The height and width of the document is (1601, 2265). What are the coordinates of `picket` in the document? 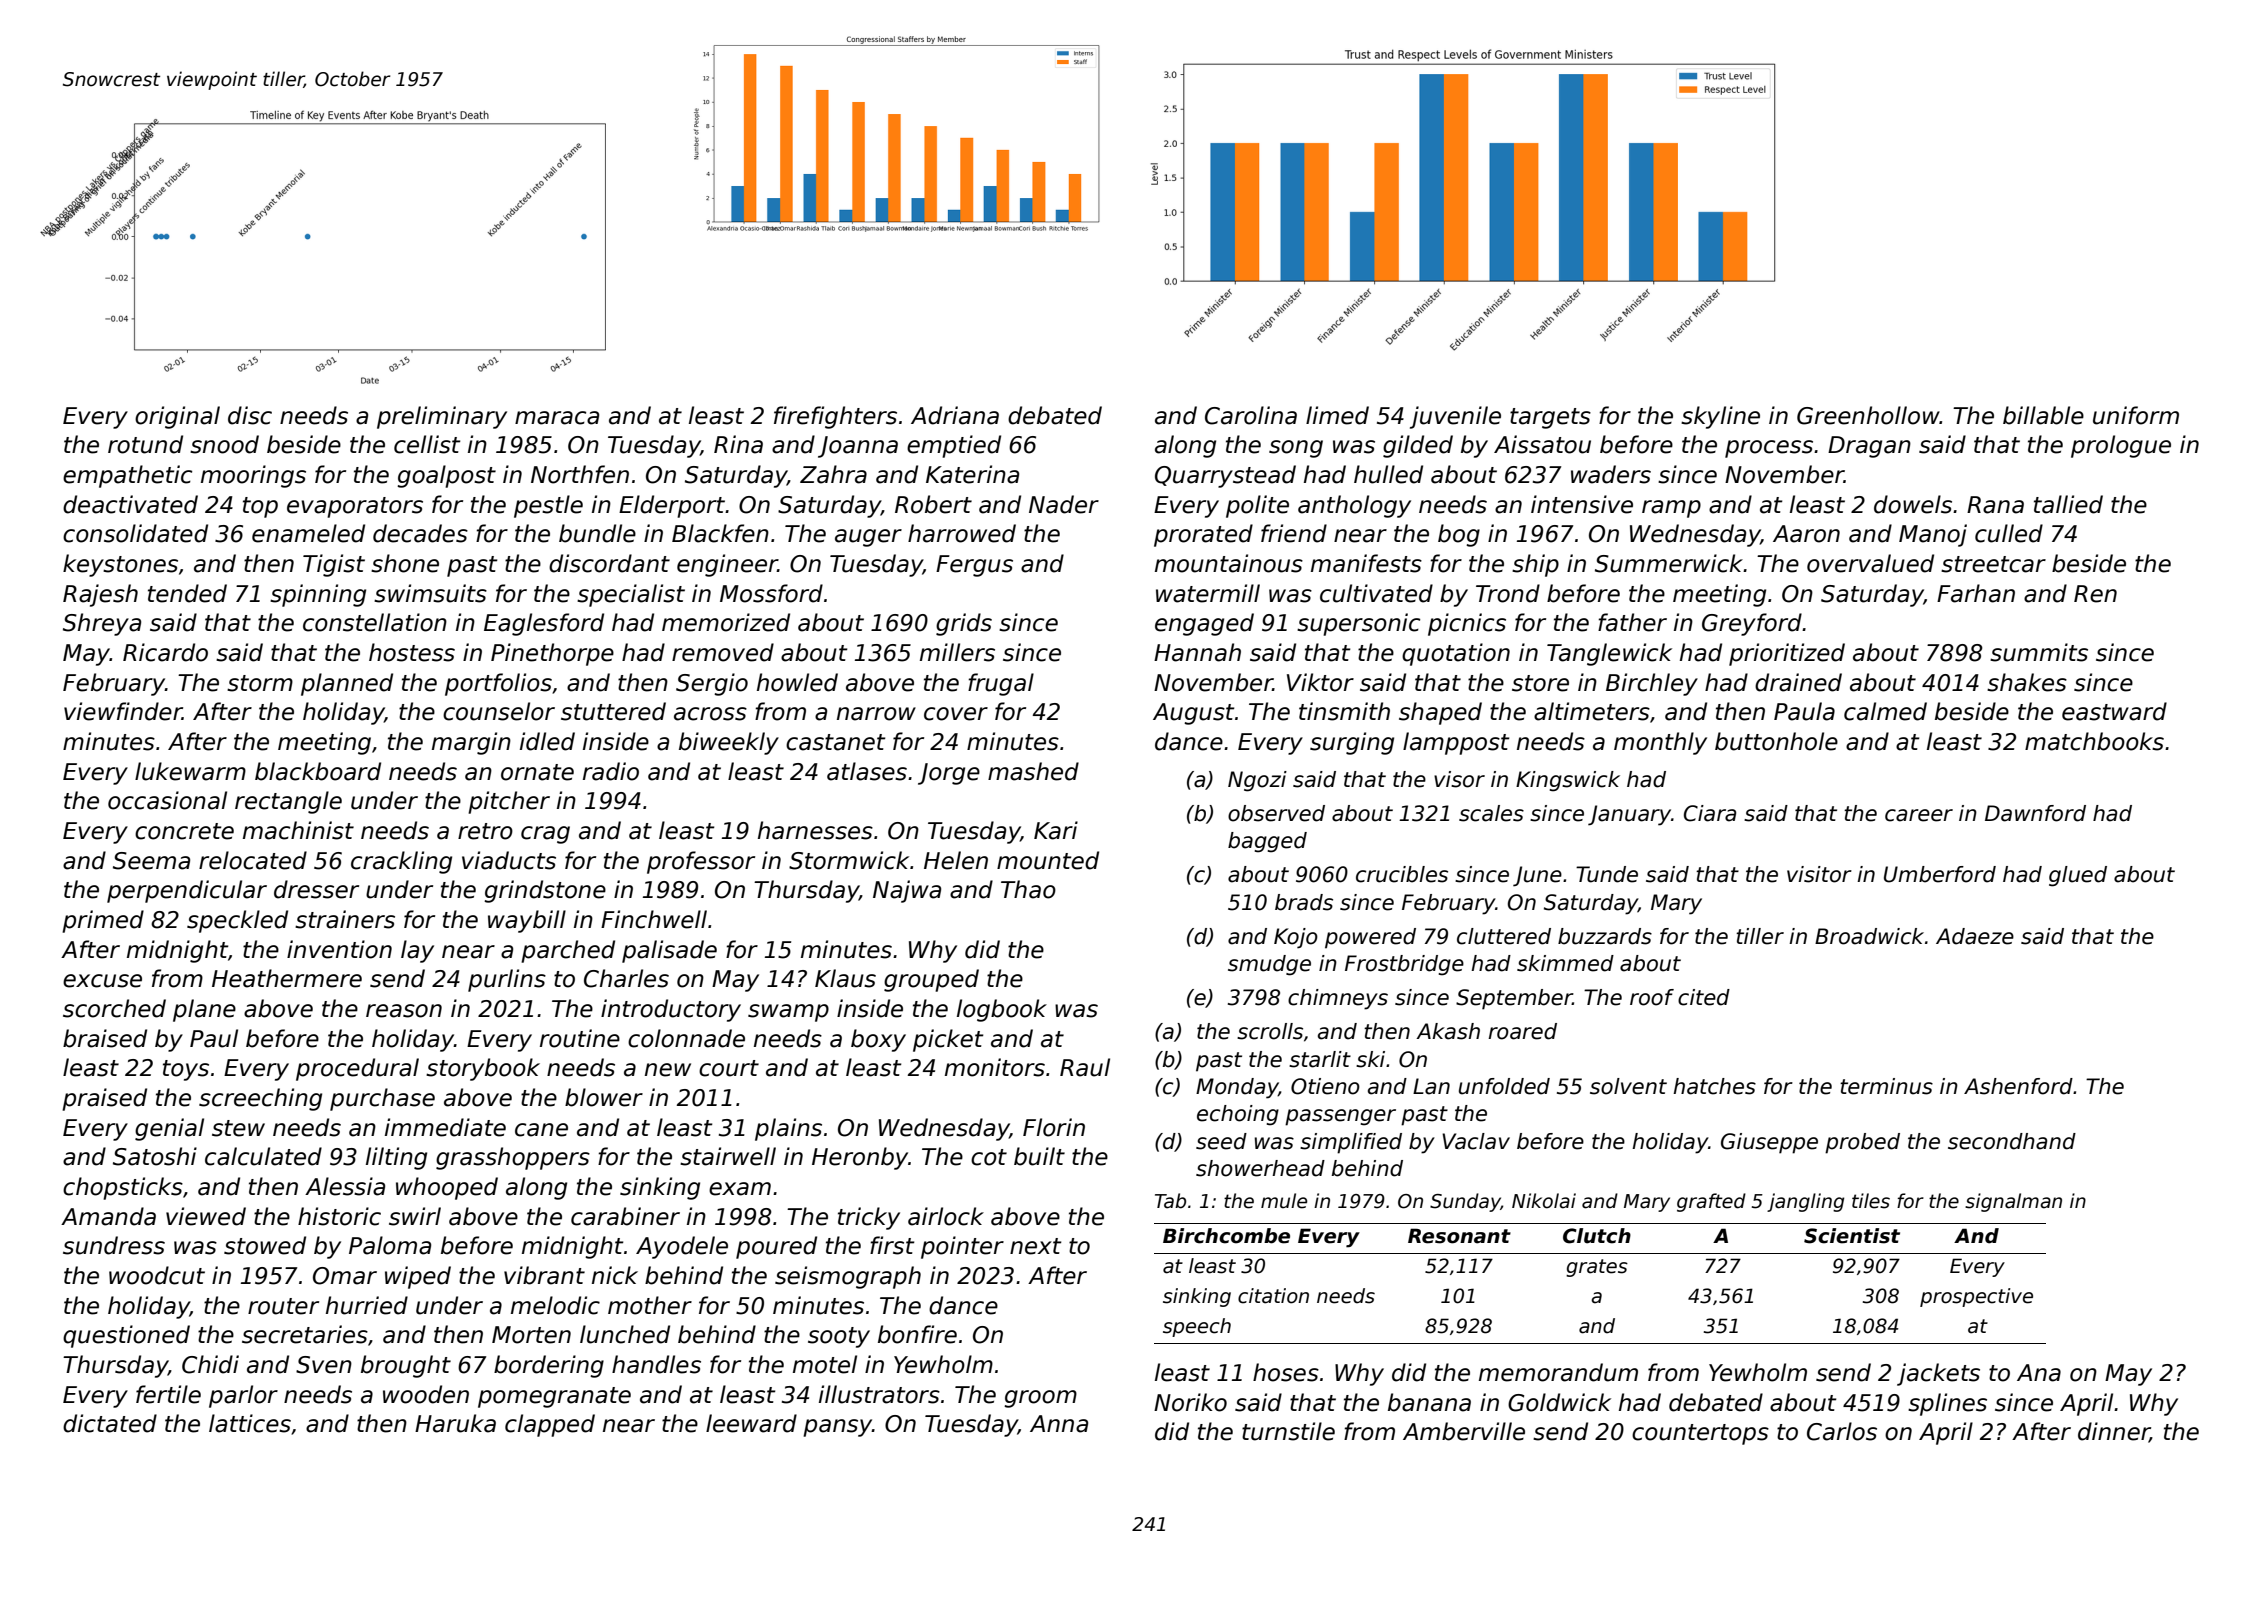 It's located at (948, 1040).
